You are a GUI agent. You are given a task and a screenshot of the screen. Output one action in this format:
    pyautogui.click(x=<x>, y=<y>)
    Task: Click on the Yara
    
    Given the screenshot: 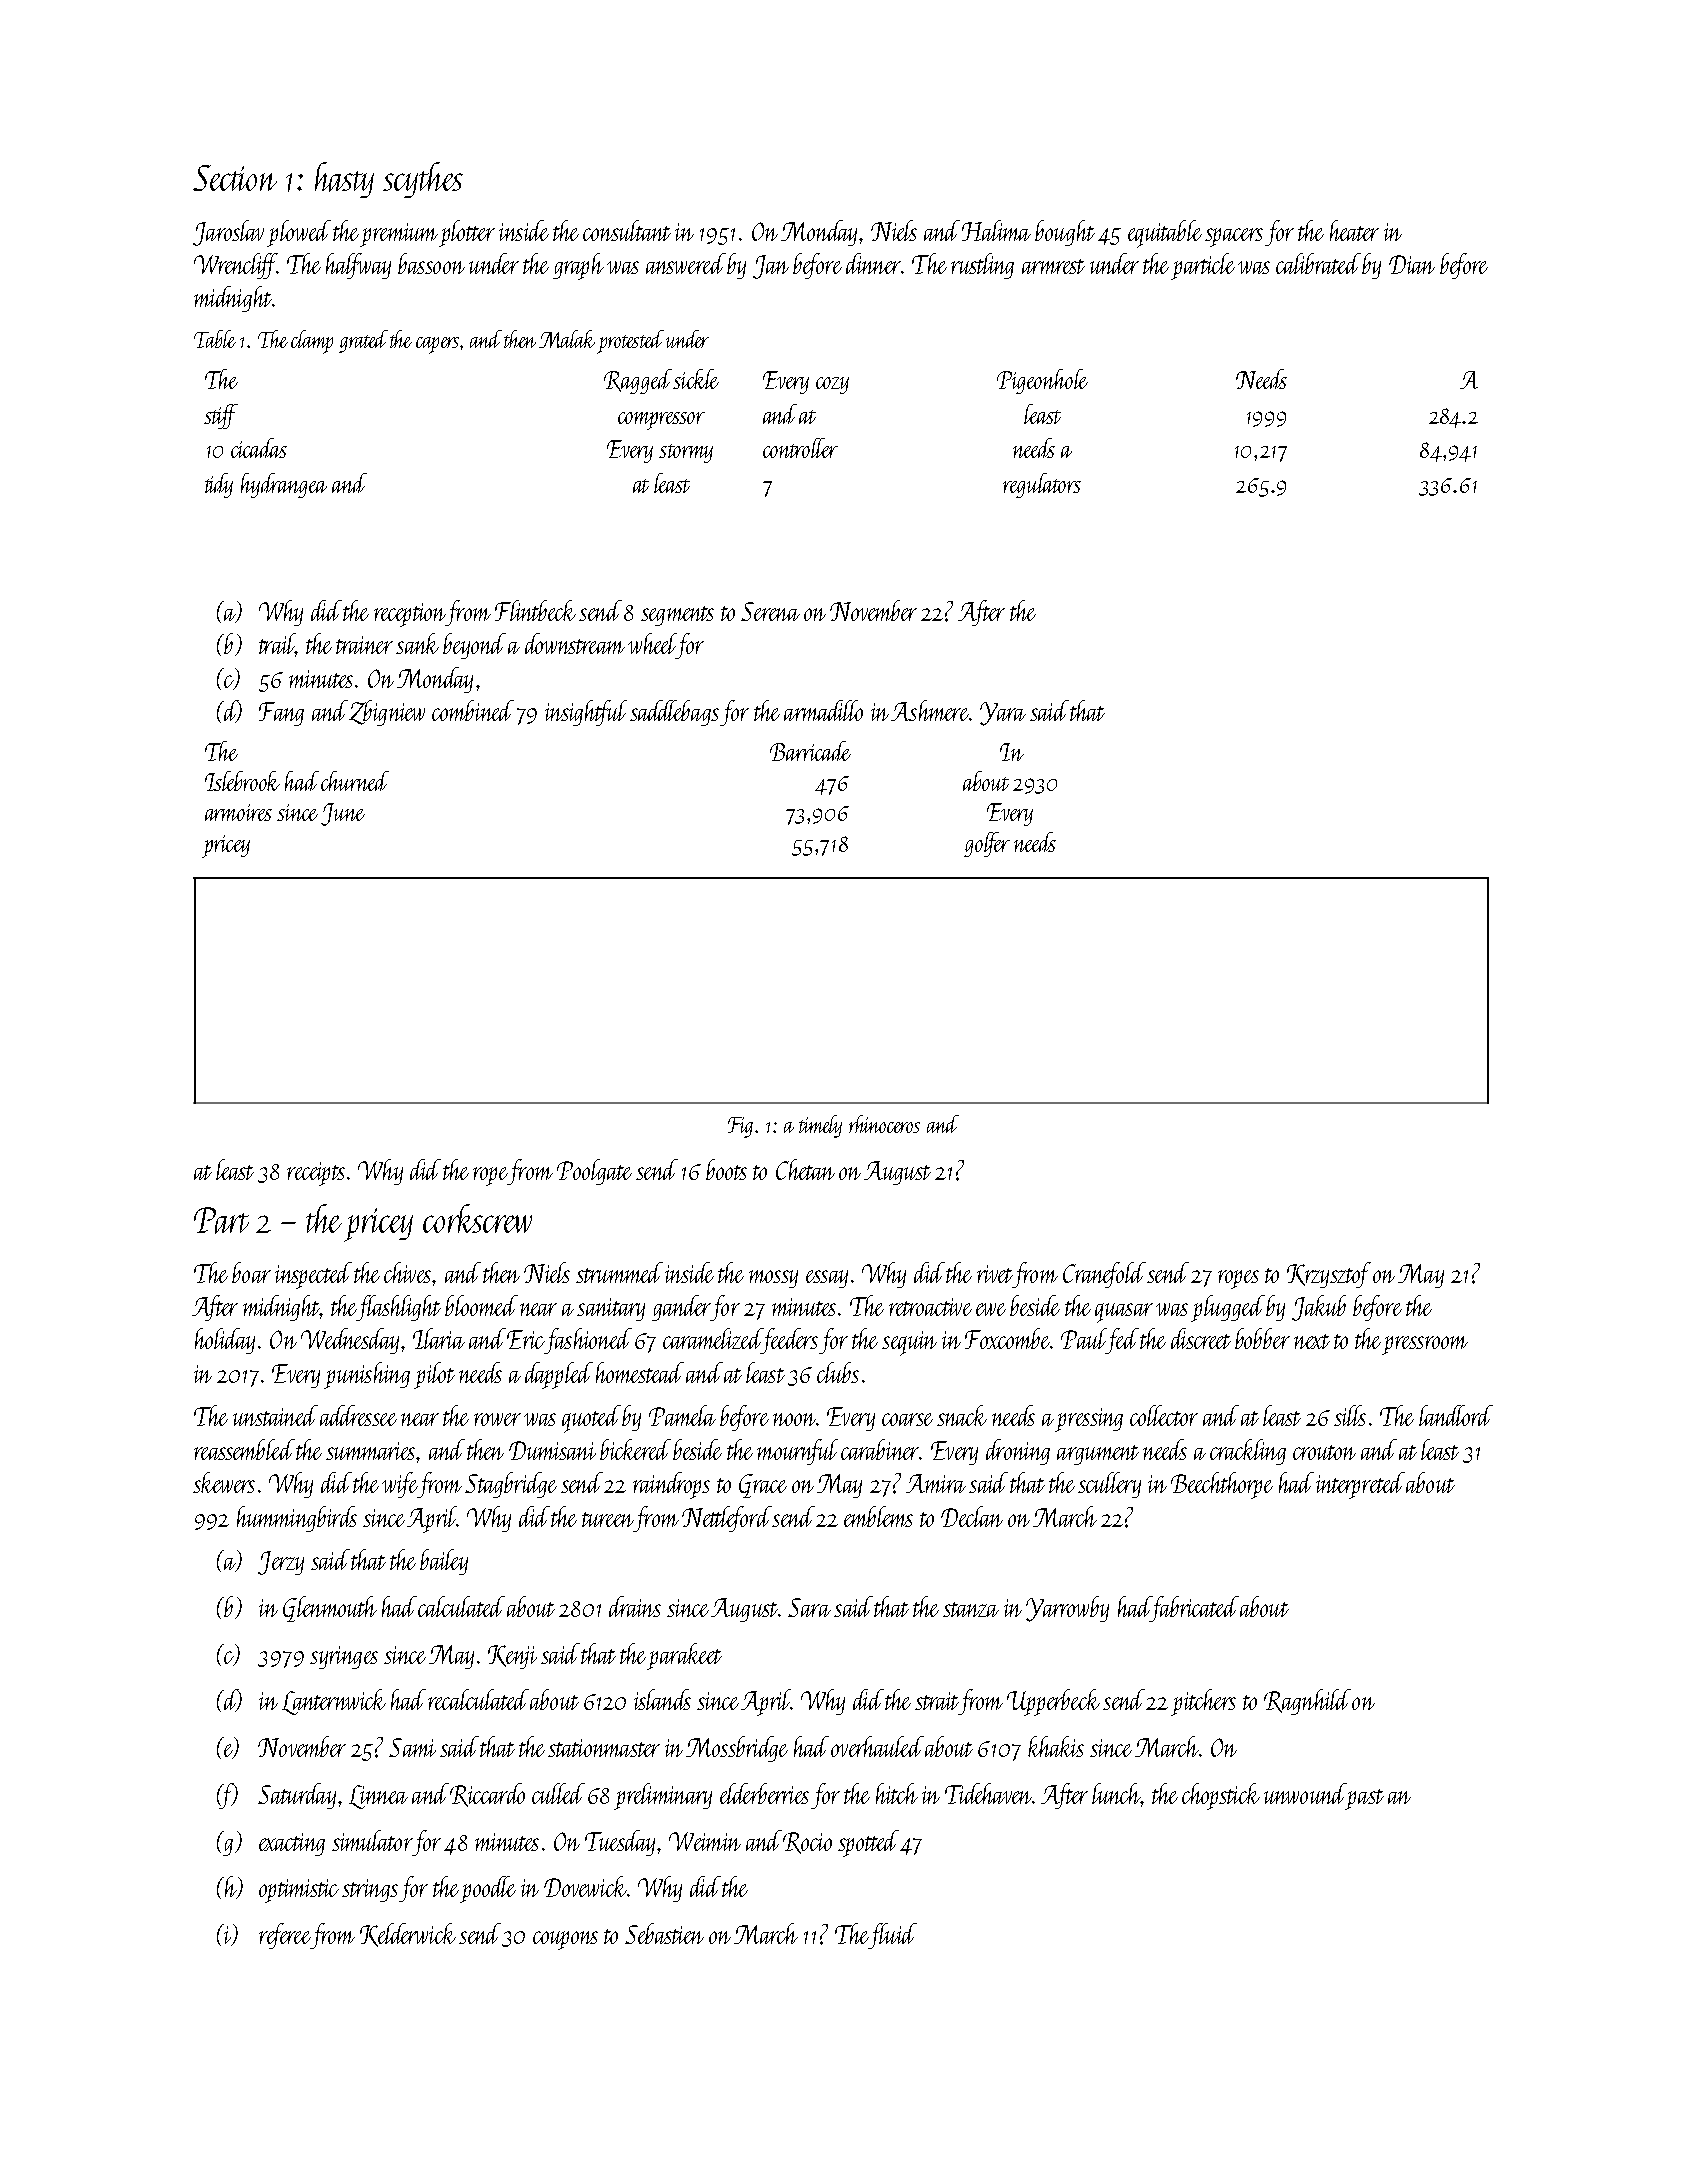 What is the action you would take?
    pyautogui.click(x=1003, y=714)
